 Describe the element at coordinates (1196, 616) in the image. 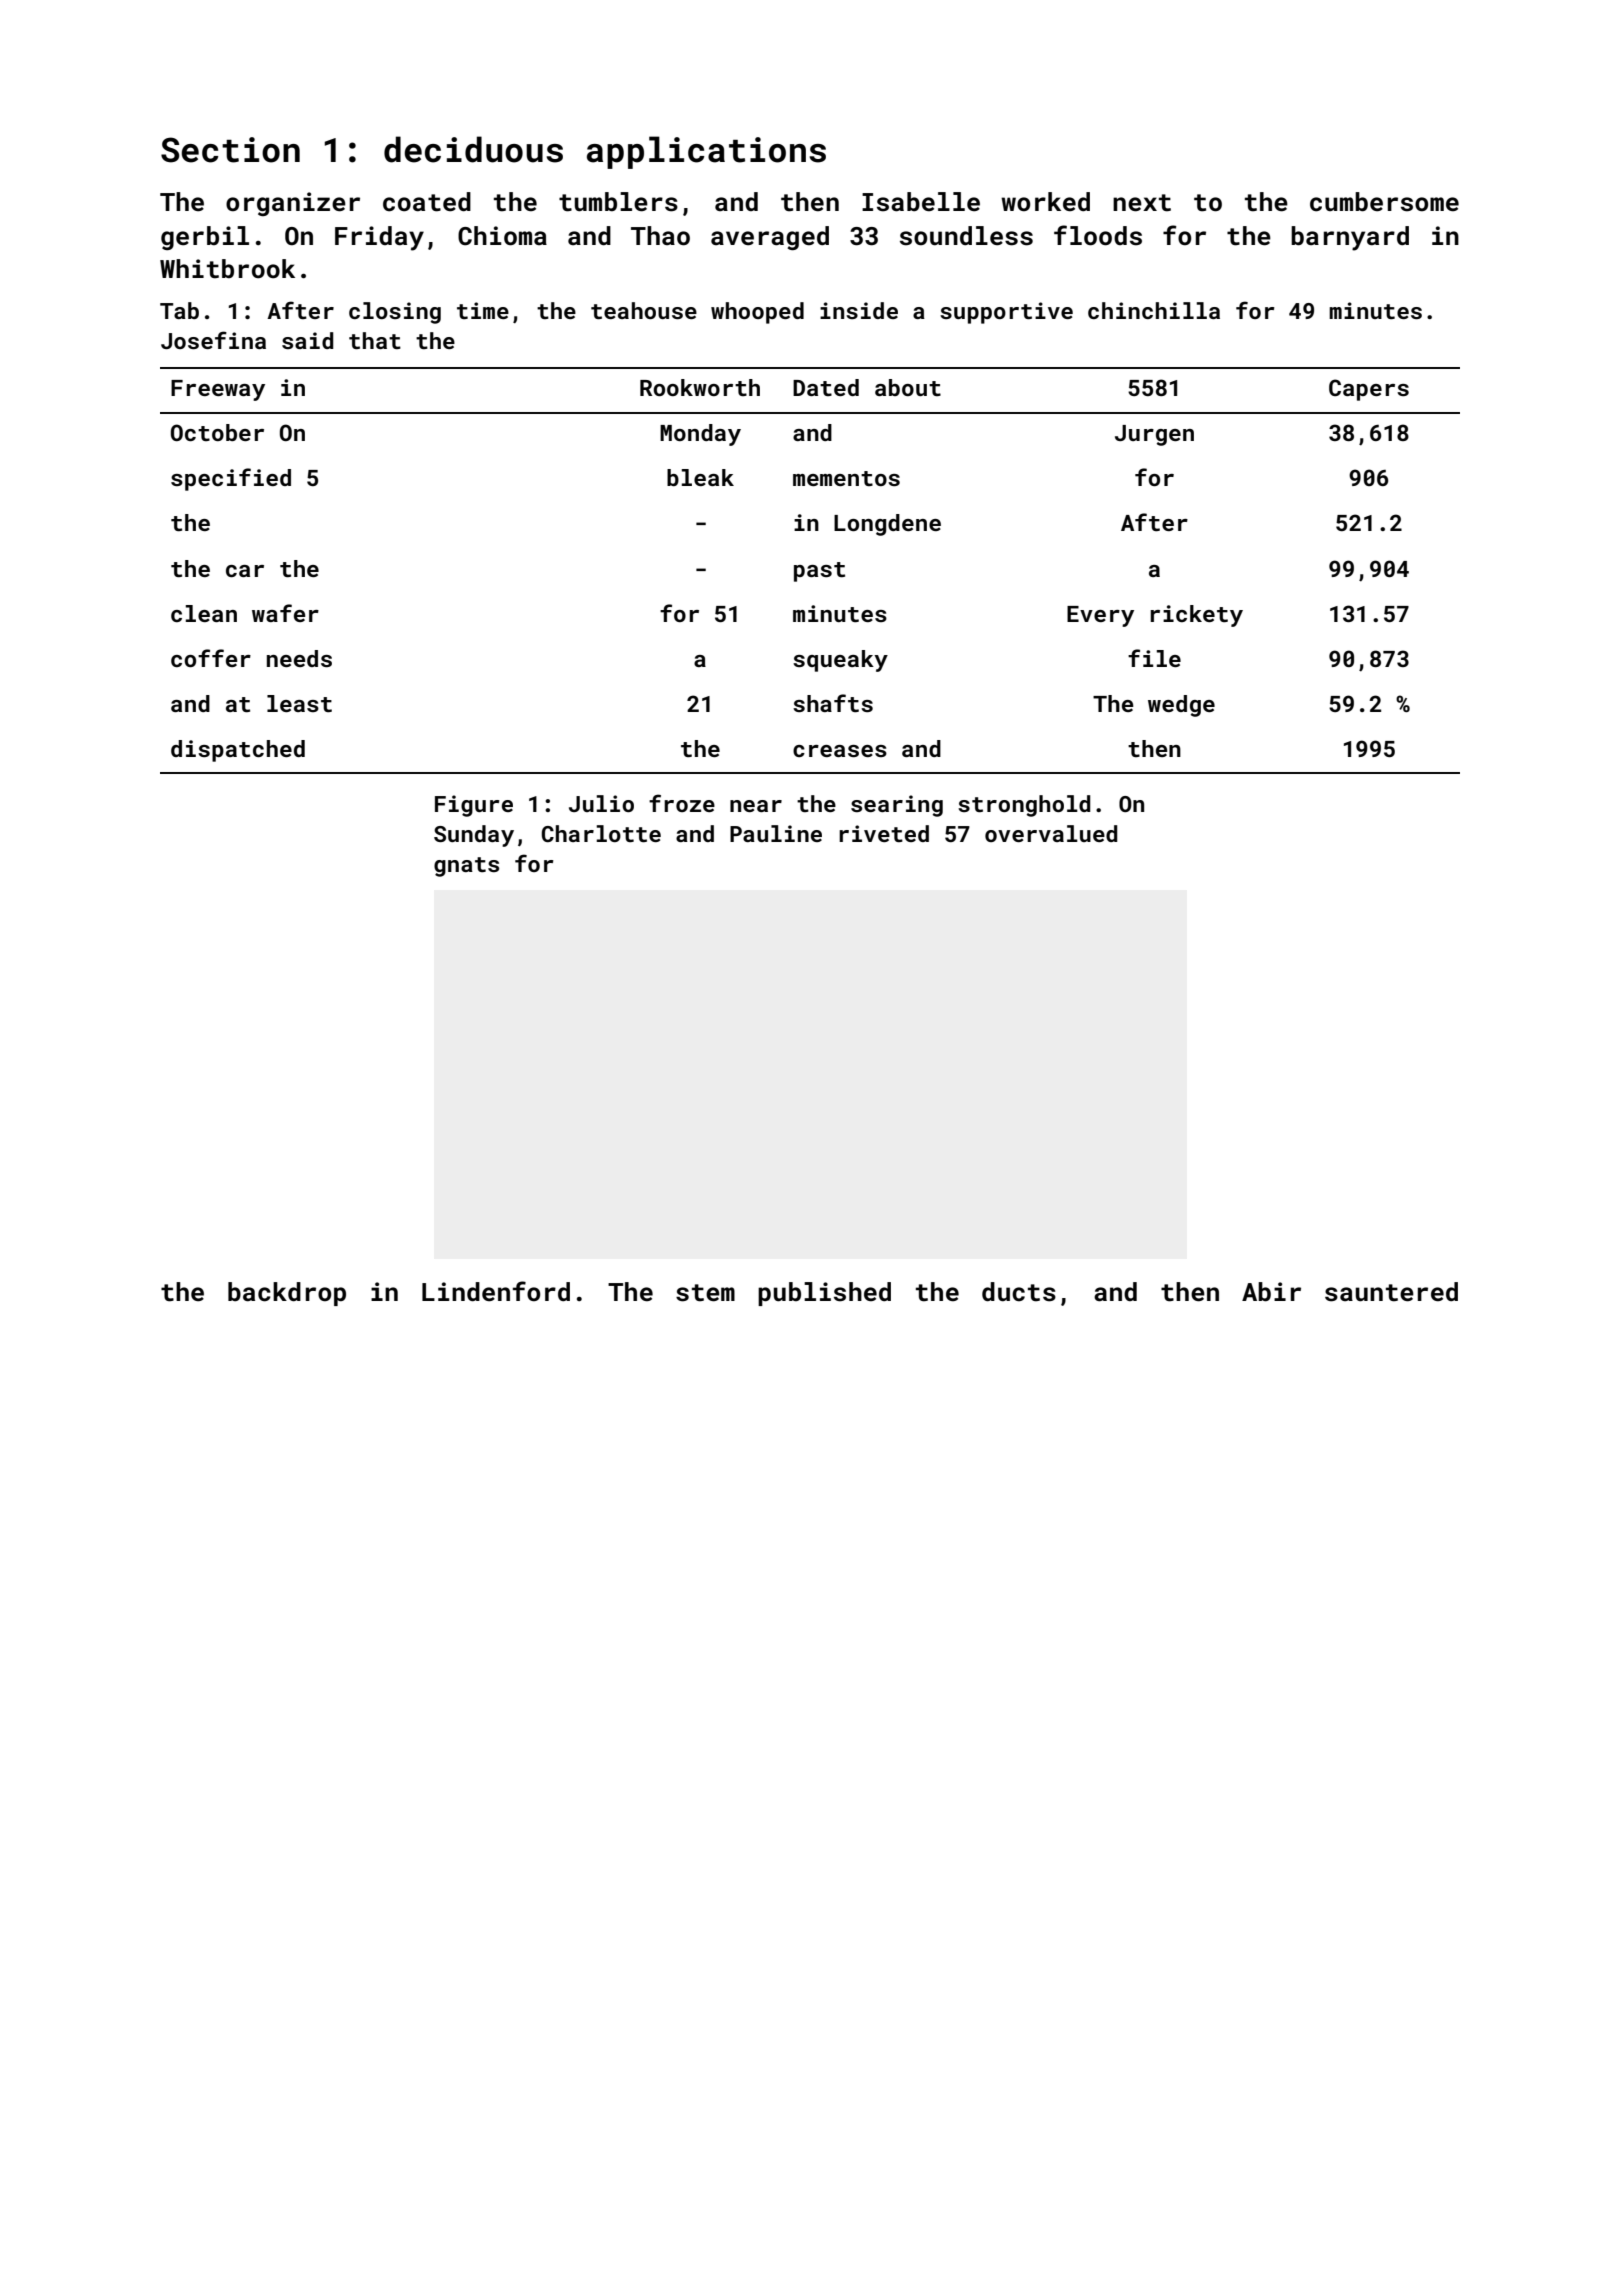

I see `rickety` at that location.
